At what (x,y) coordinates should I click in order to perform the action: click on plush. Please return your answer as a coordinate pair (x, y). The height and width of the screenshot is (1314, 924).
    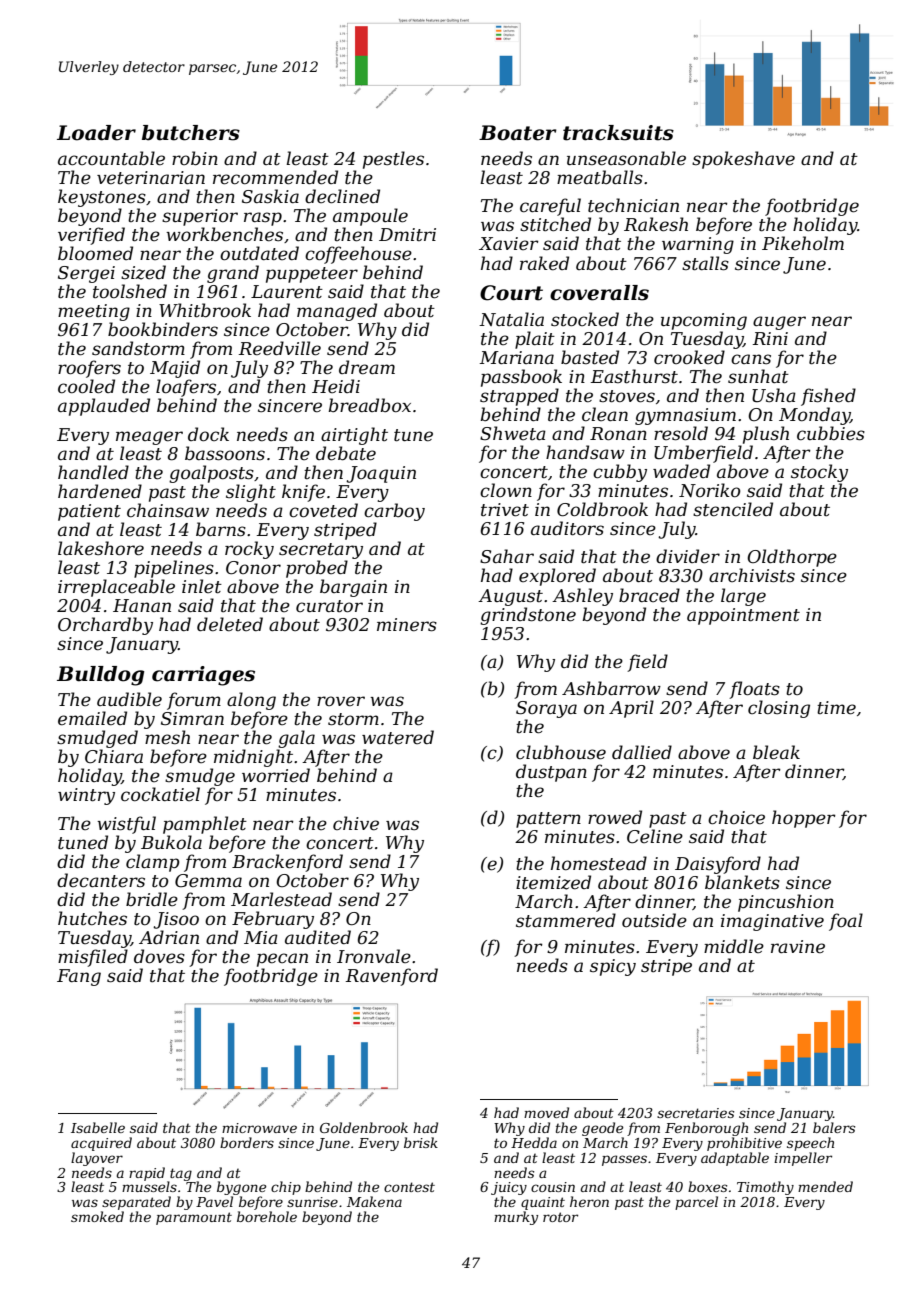
    Looking at the image, I should click on (766, 435).
